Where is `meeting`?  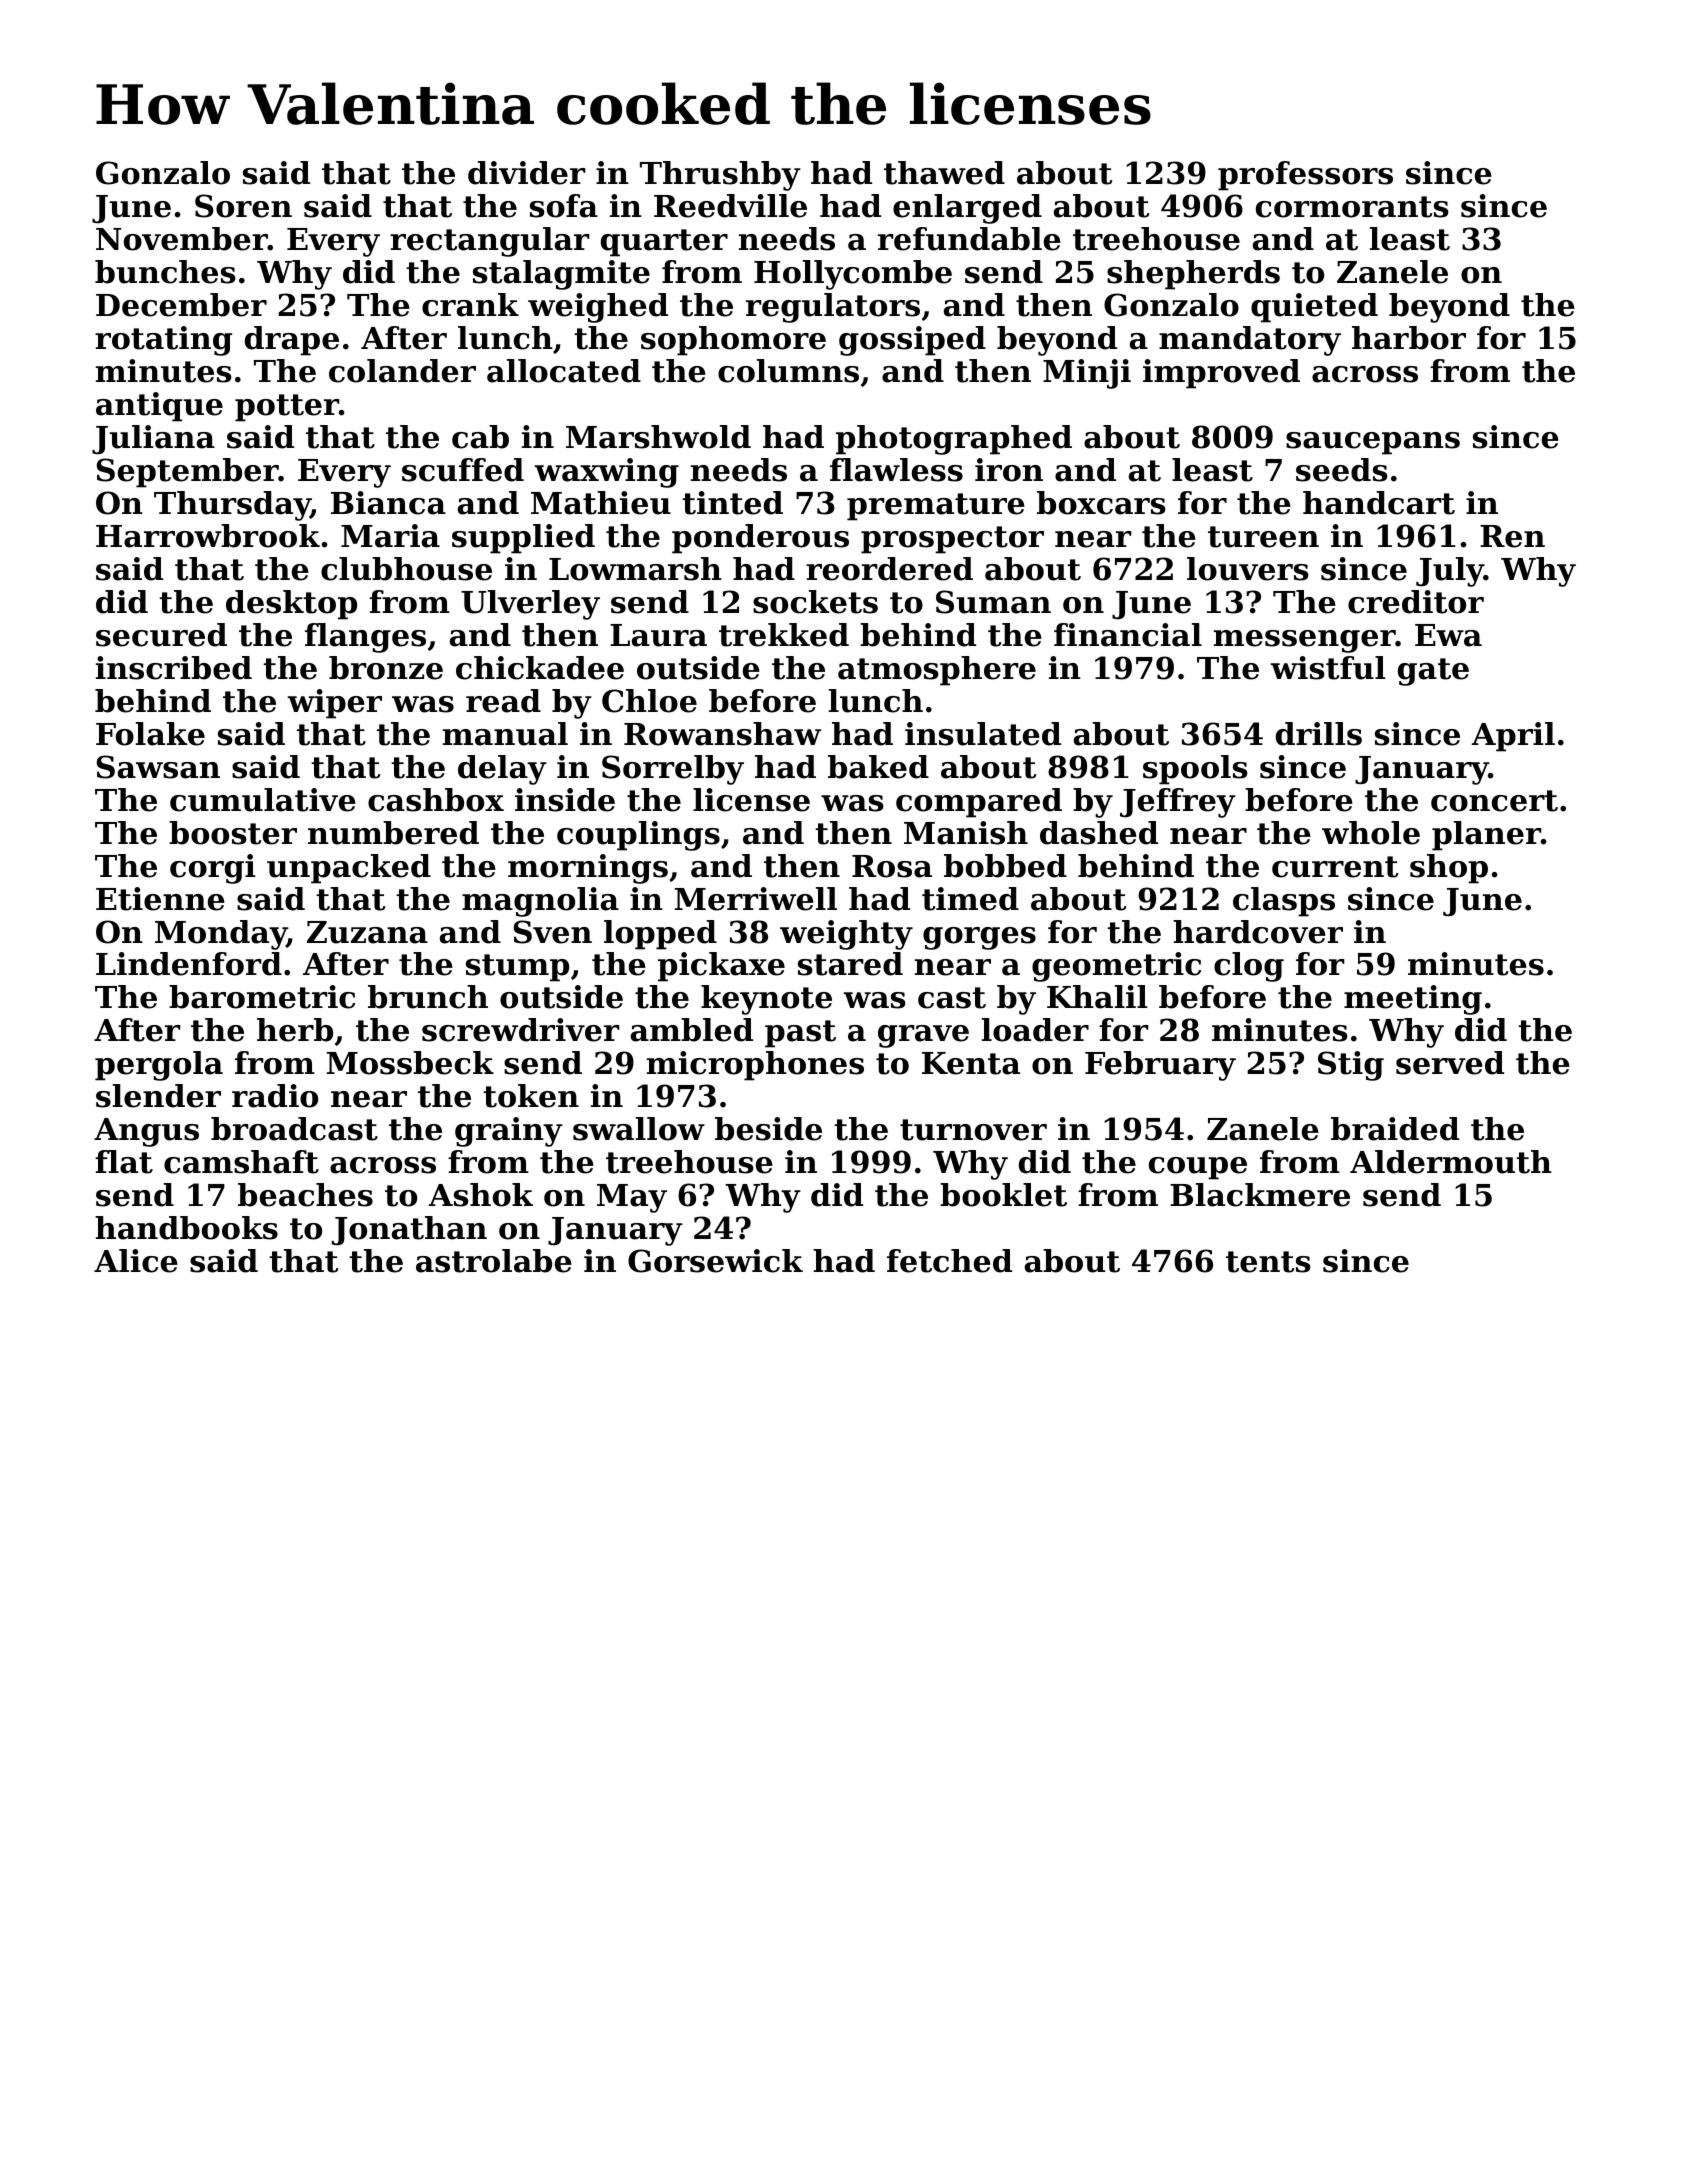
meeting is located at coordinates (1413, 1000).
